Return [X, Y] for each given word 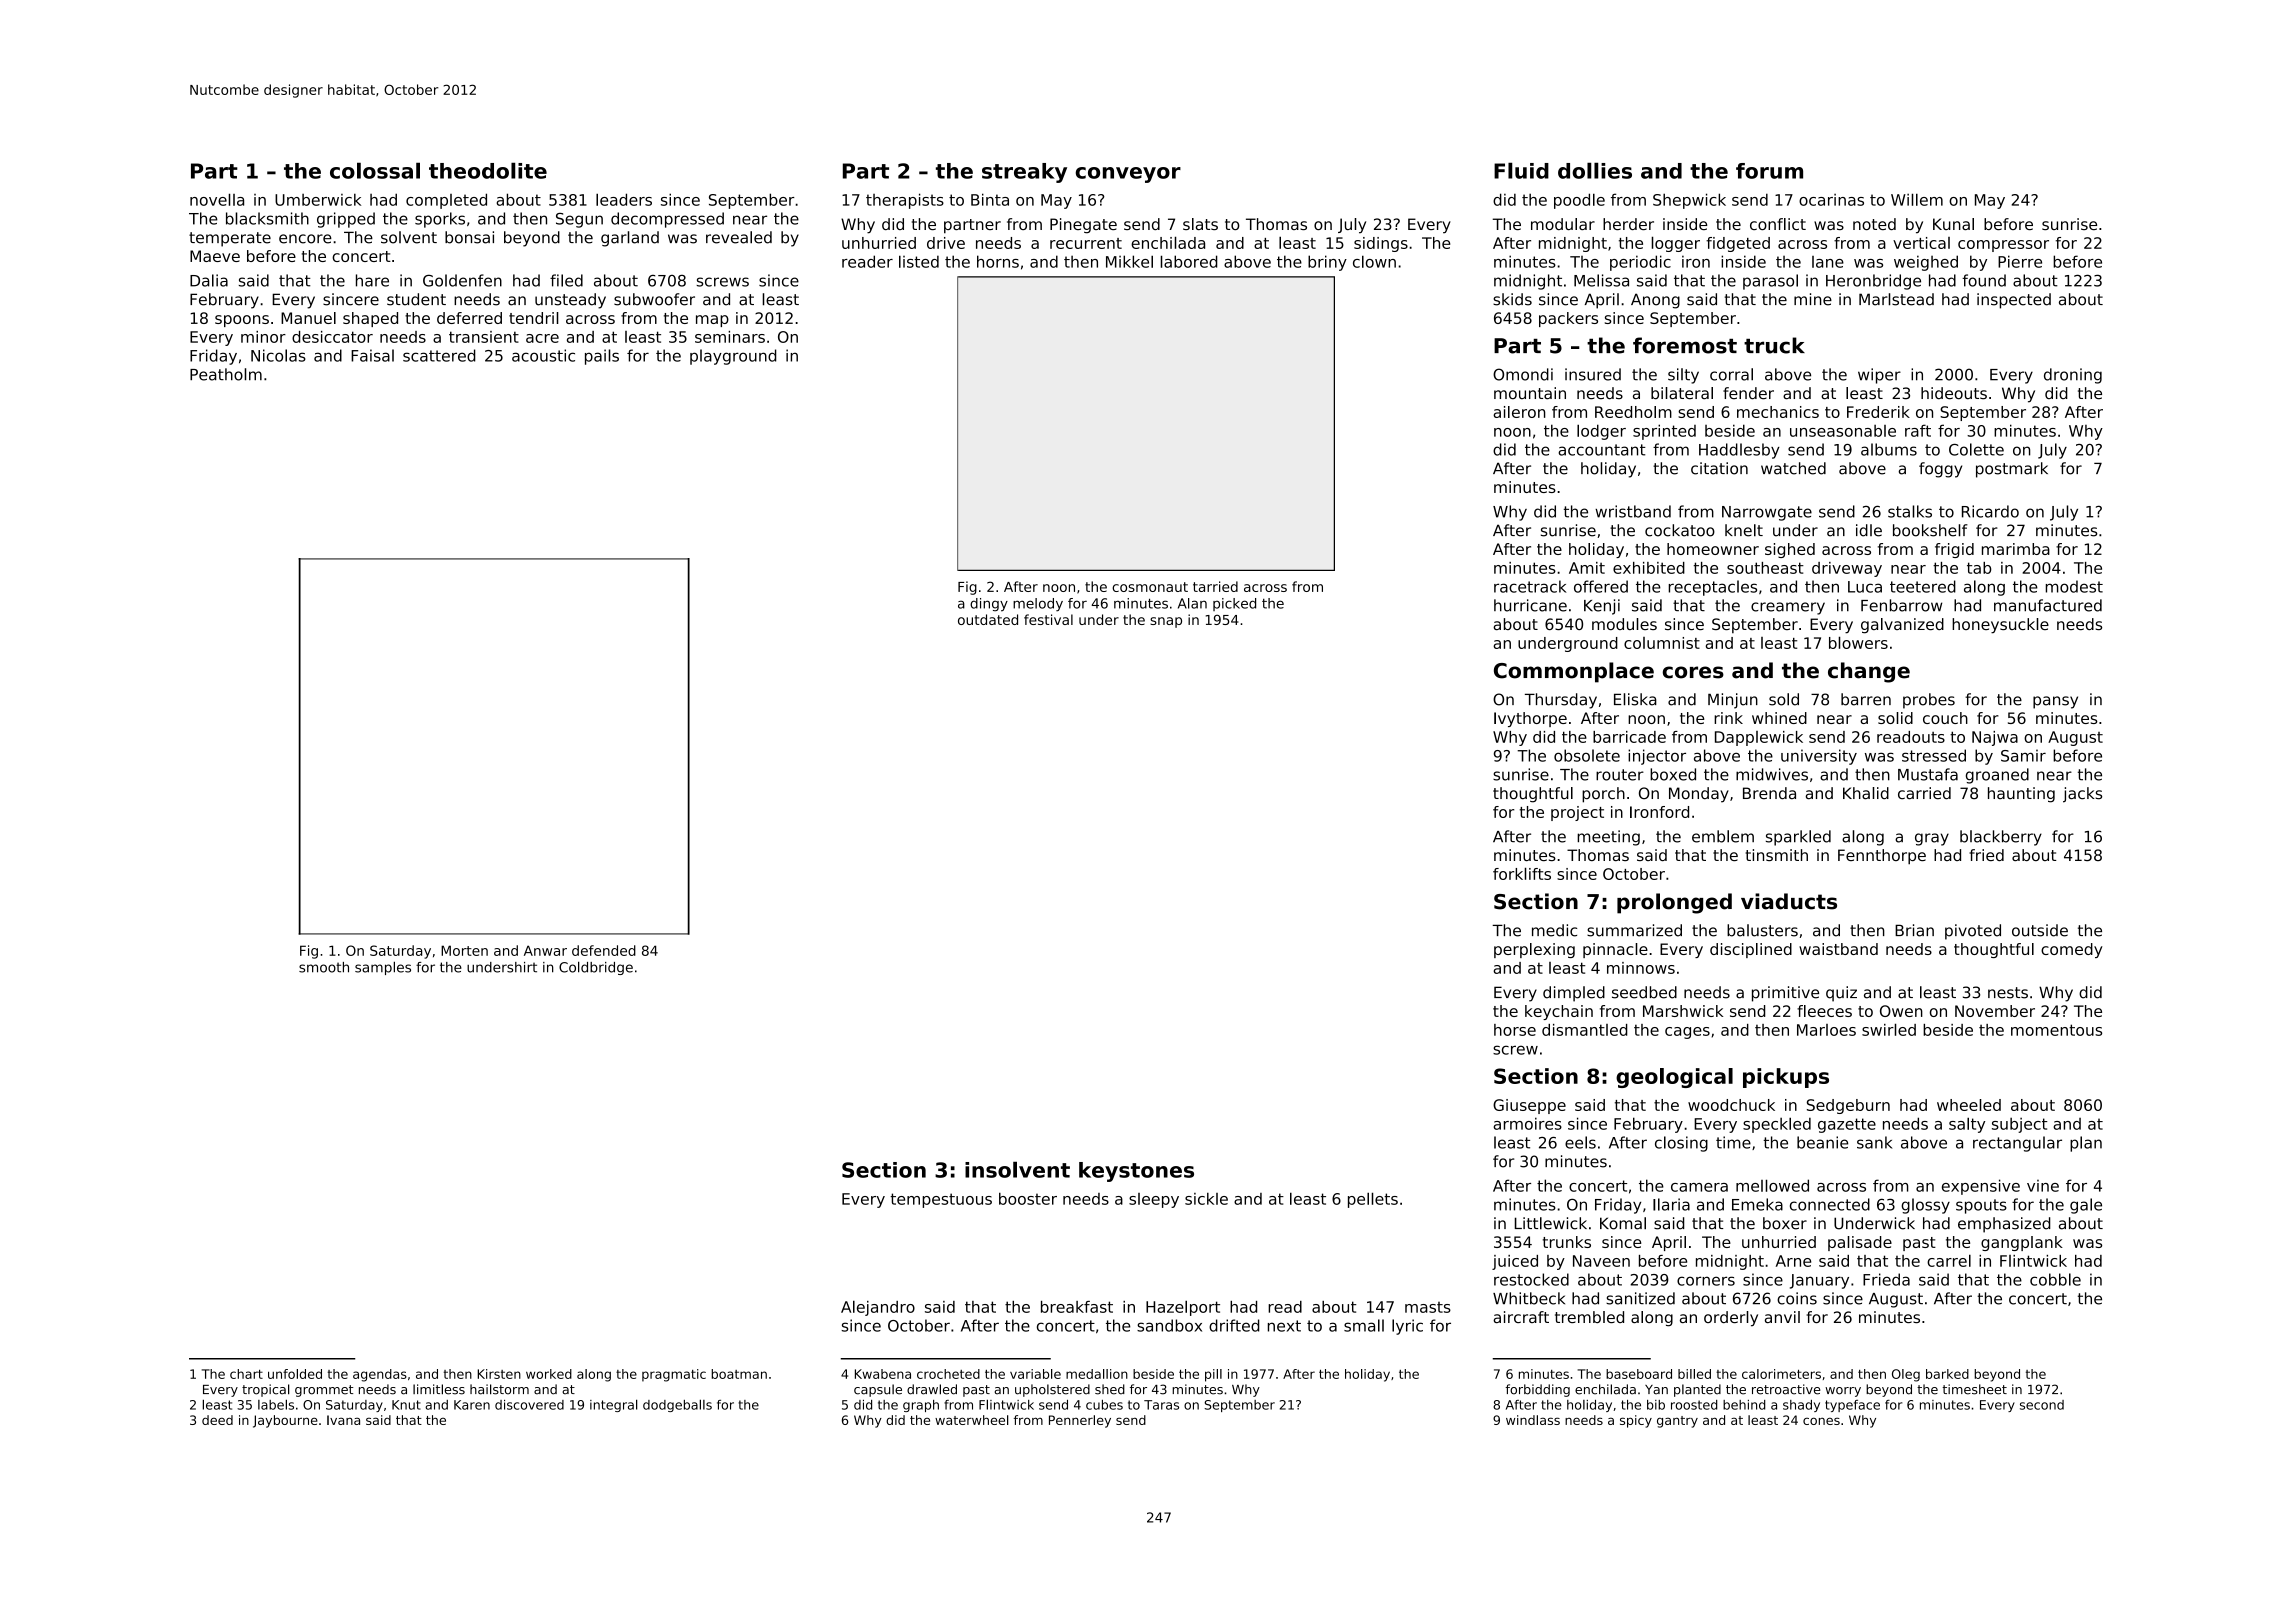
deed [217, 1420]
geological [1674, 1078]
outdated [988, 619]
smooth [324, 967]
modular [1563, 224]
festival [1048, 619]
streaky [1024, 173]
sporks [440, 220]
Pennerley [1080, 1421]
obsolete [1587, 755]
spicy [1636, 1421]
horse [1515, 1030]
